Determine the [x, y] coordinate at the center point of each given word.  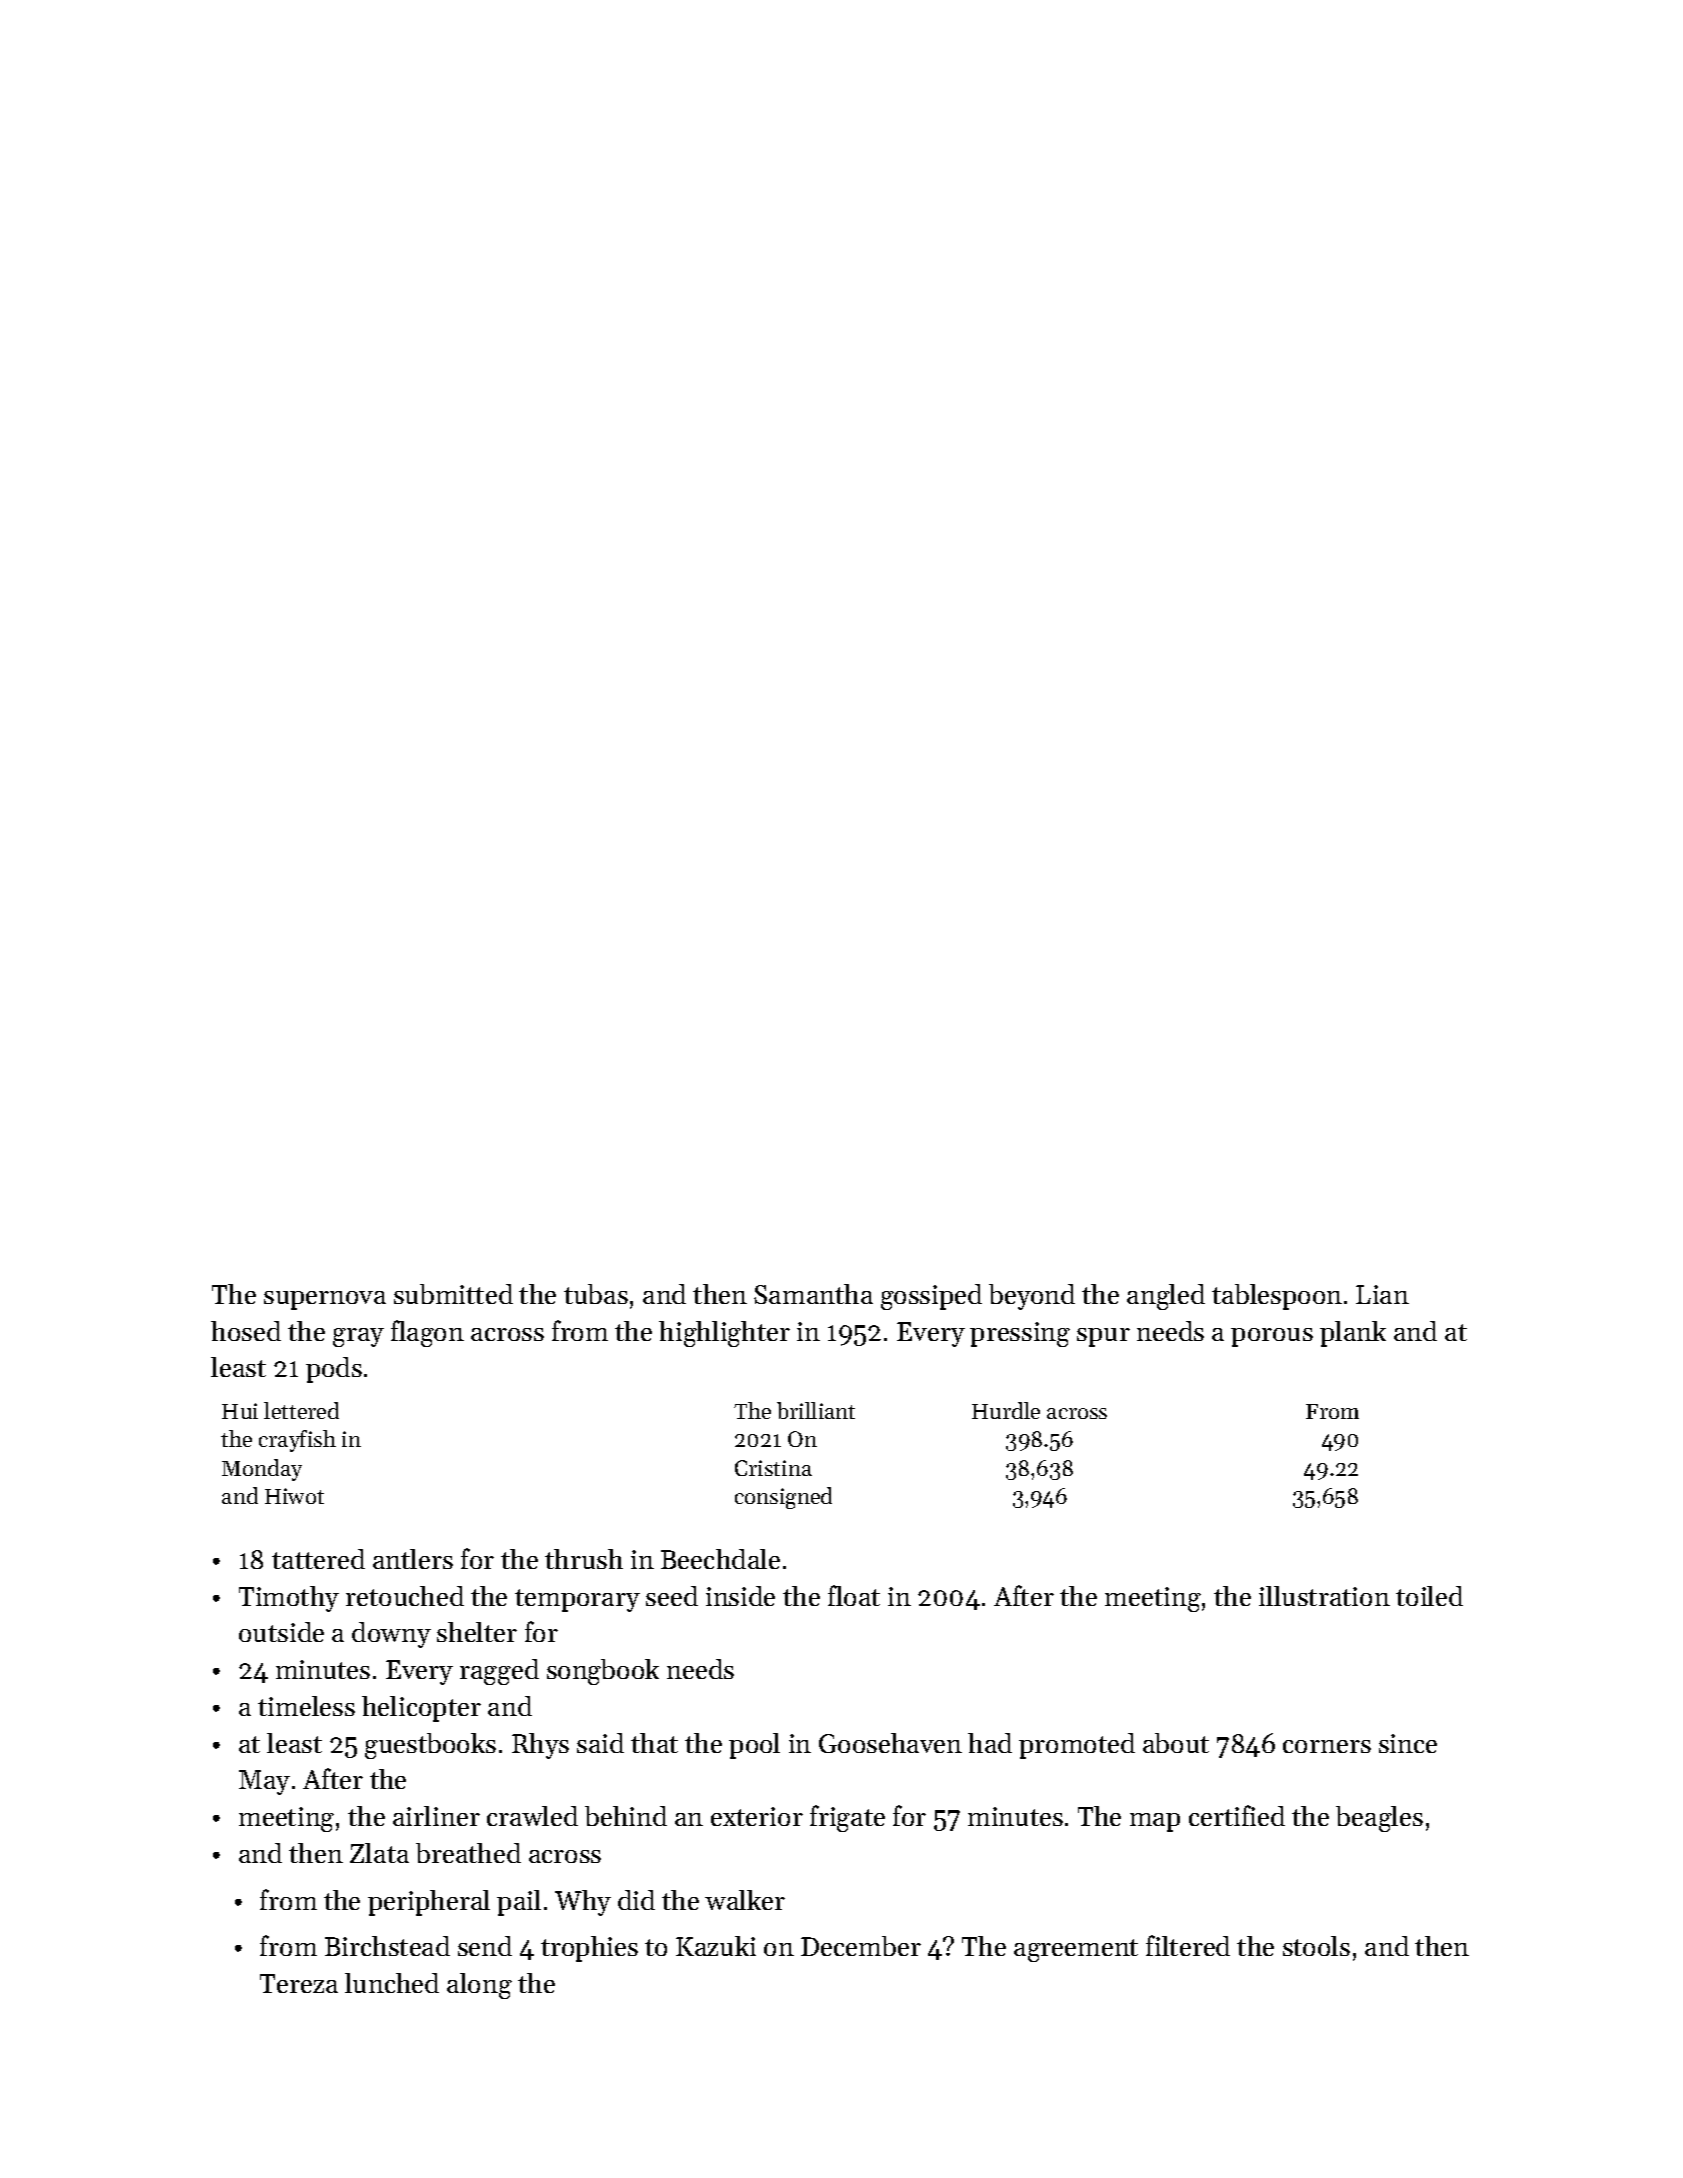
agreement [1076, 1950]
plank [1353, 1334]
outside [281, 1632]
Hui [240, 1411]
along [479, 1986]
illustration [1324, 1596]
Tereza [299, 1983]
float [854, 1595]
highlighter [724, 1334]
